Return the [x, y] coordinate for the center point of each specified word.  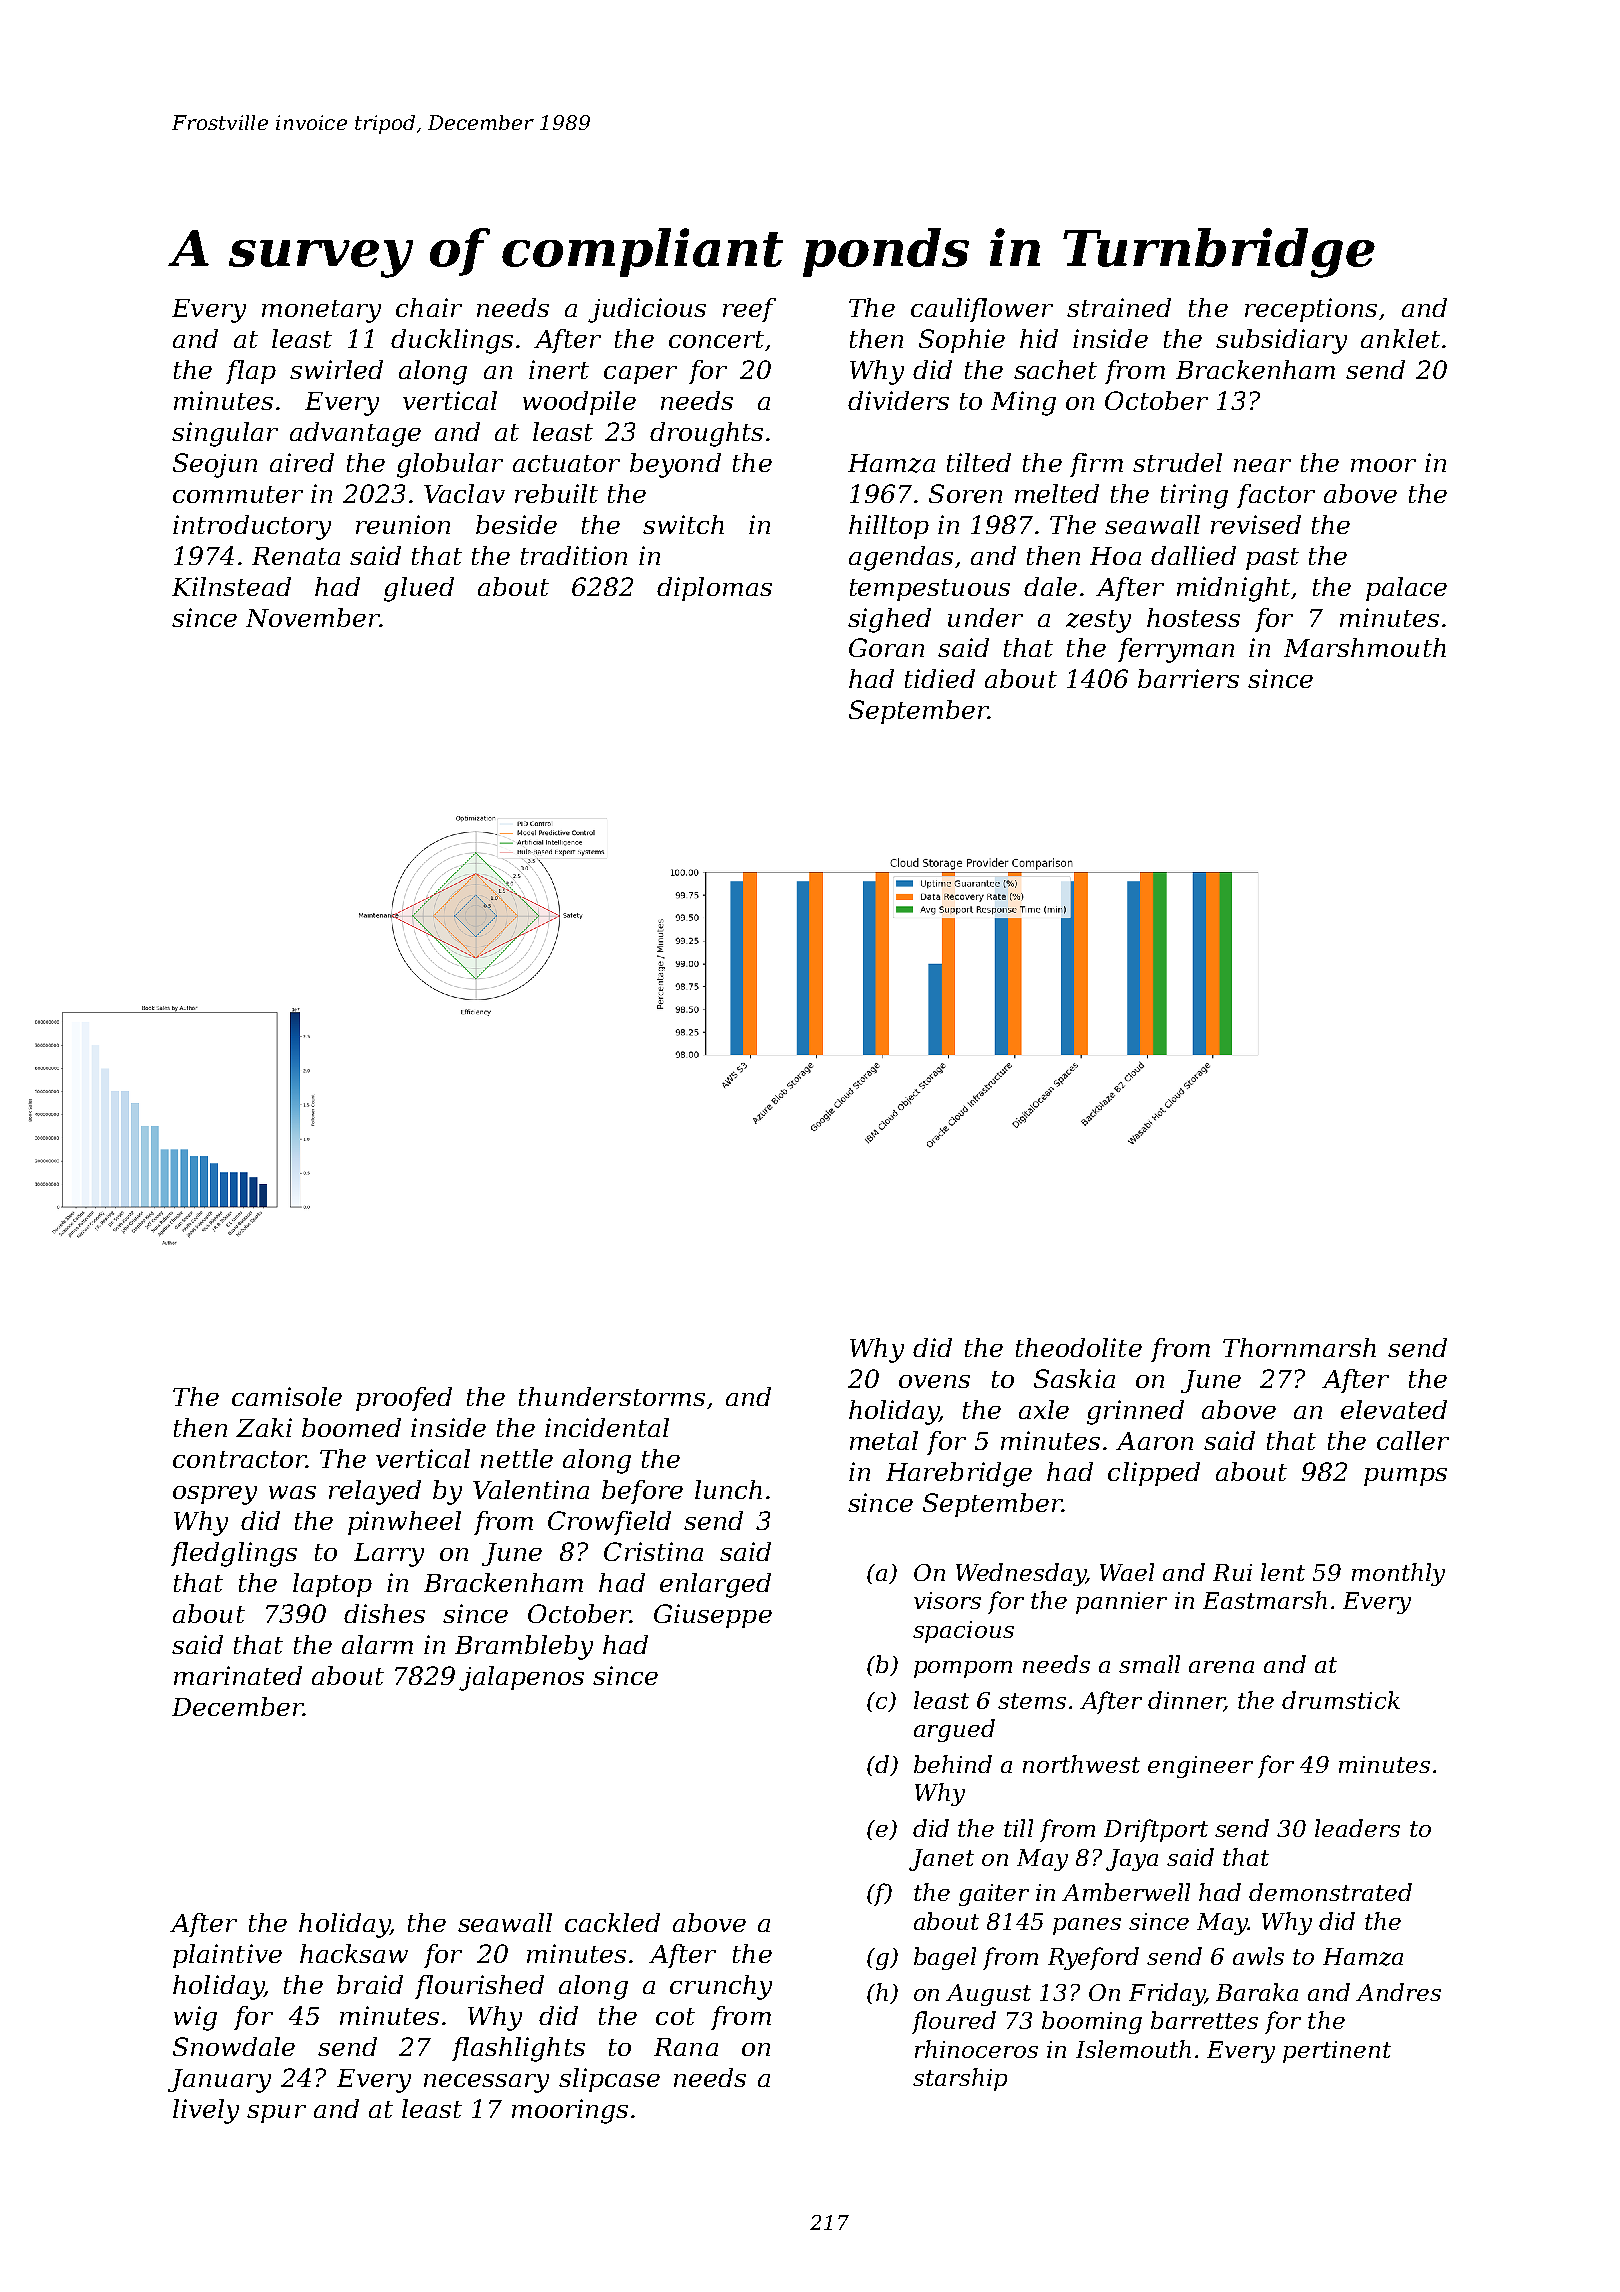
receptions [1311, 310]
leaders [1357, 1828]
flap [251, 372]
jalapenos [521, 1678]
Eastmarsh [1265, 1600]
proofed [404, 1399]
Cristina [653, 1551]
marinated [238, 1675]
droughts [706, 434]
